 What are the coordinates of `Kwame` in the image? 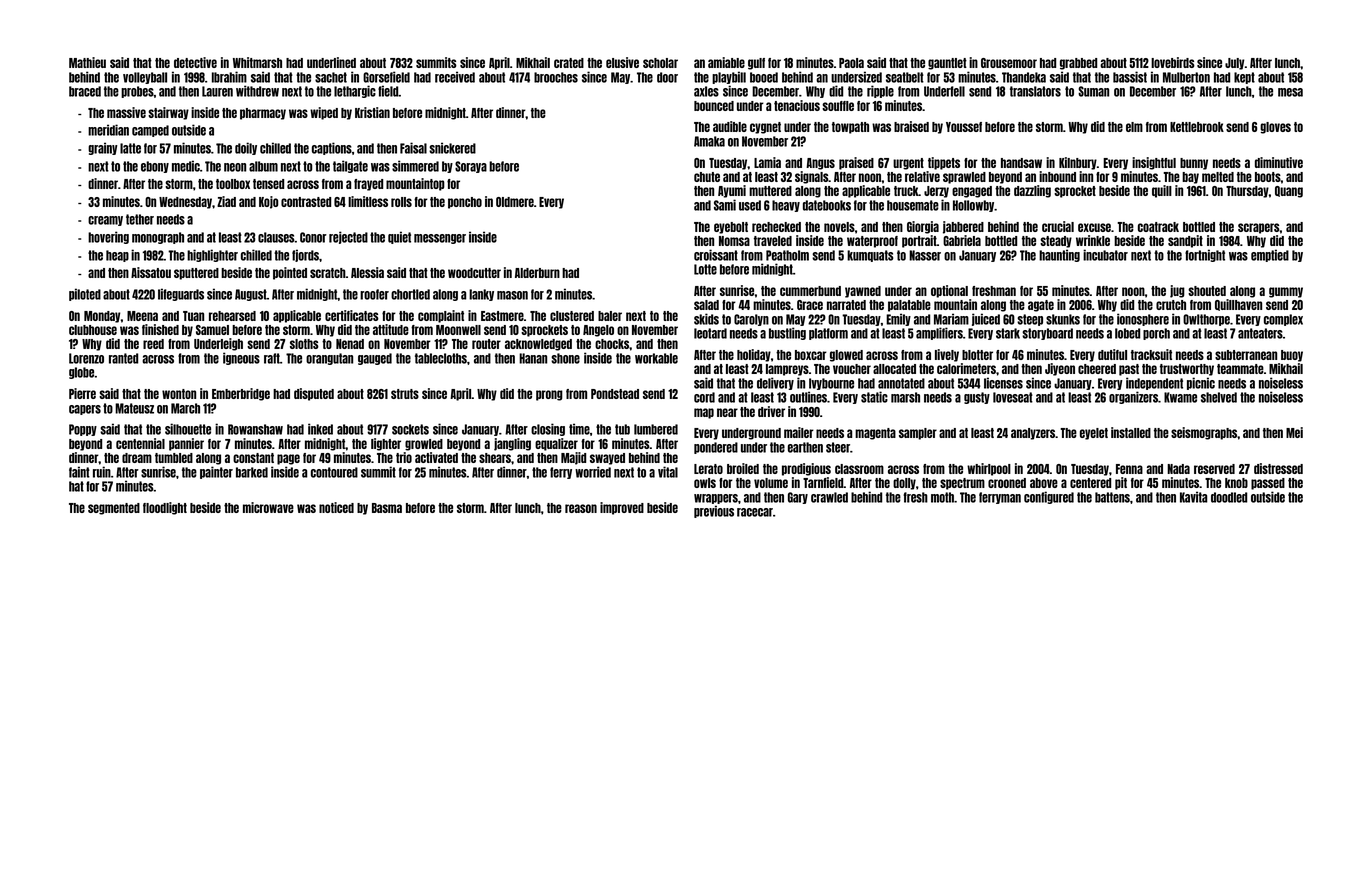 It's located at (1180, 397).
